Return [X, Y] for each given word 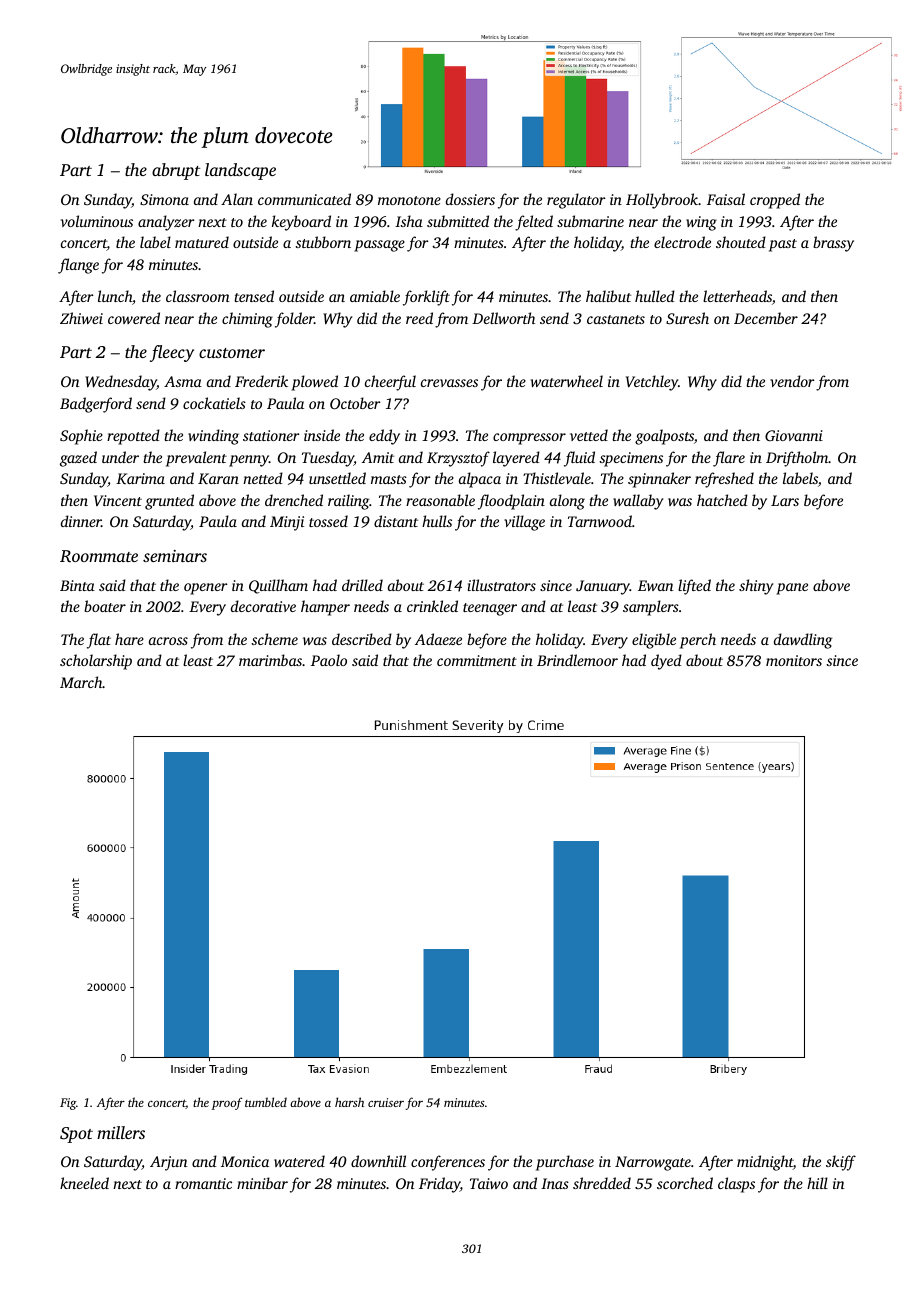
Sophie [81, 437]
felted [534, 223]
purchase [565, 1163]
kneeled [84, 1183]
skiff [841, 1163]
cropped [775, 201]
